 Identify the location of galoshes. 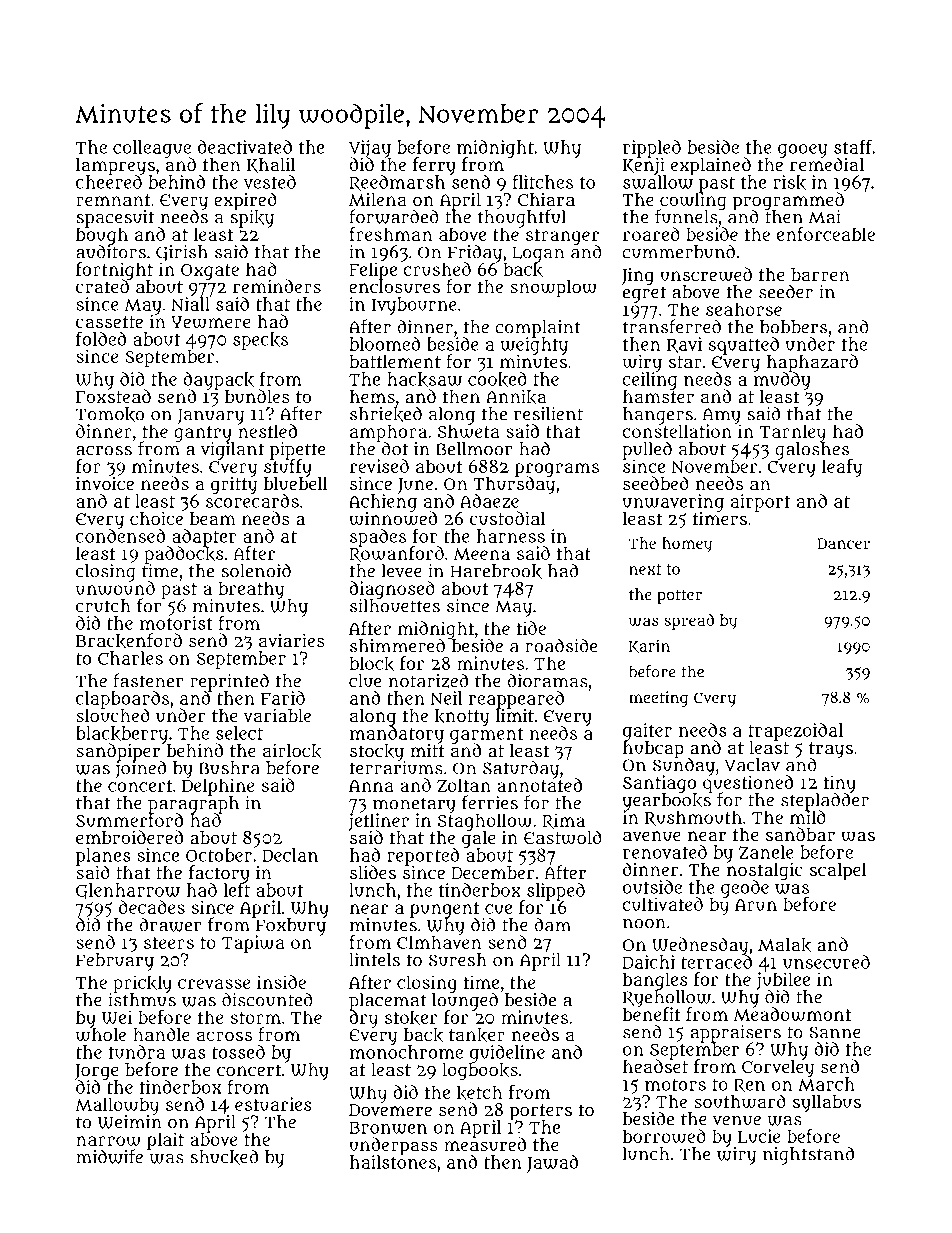
(812, 450).
